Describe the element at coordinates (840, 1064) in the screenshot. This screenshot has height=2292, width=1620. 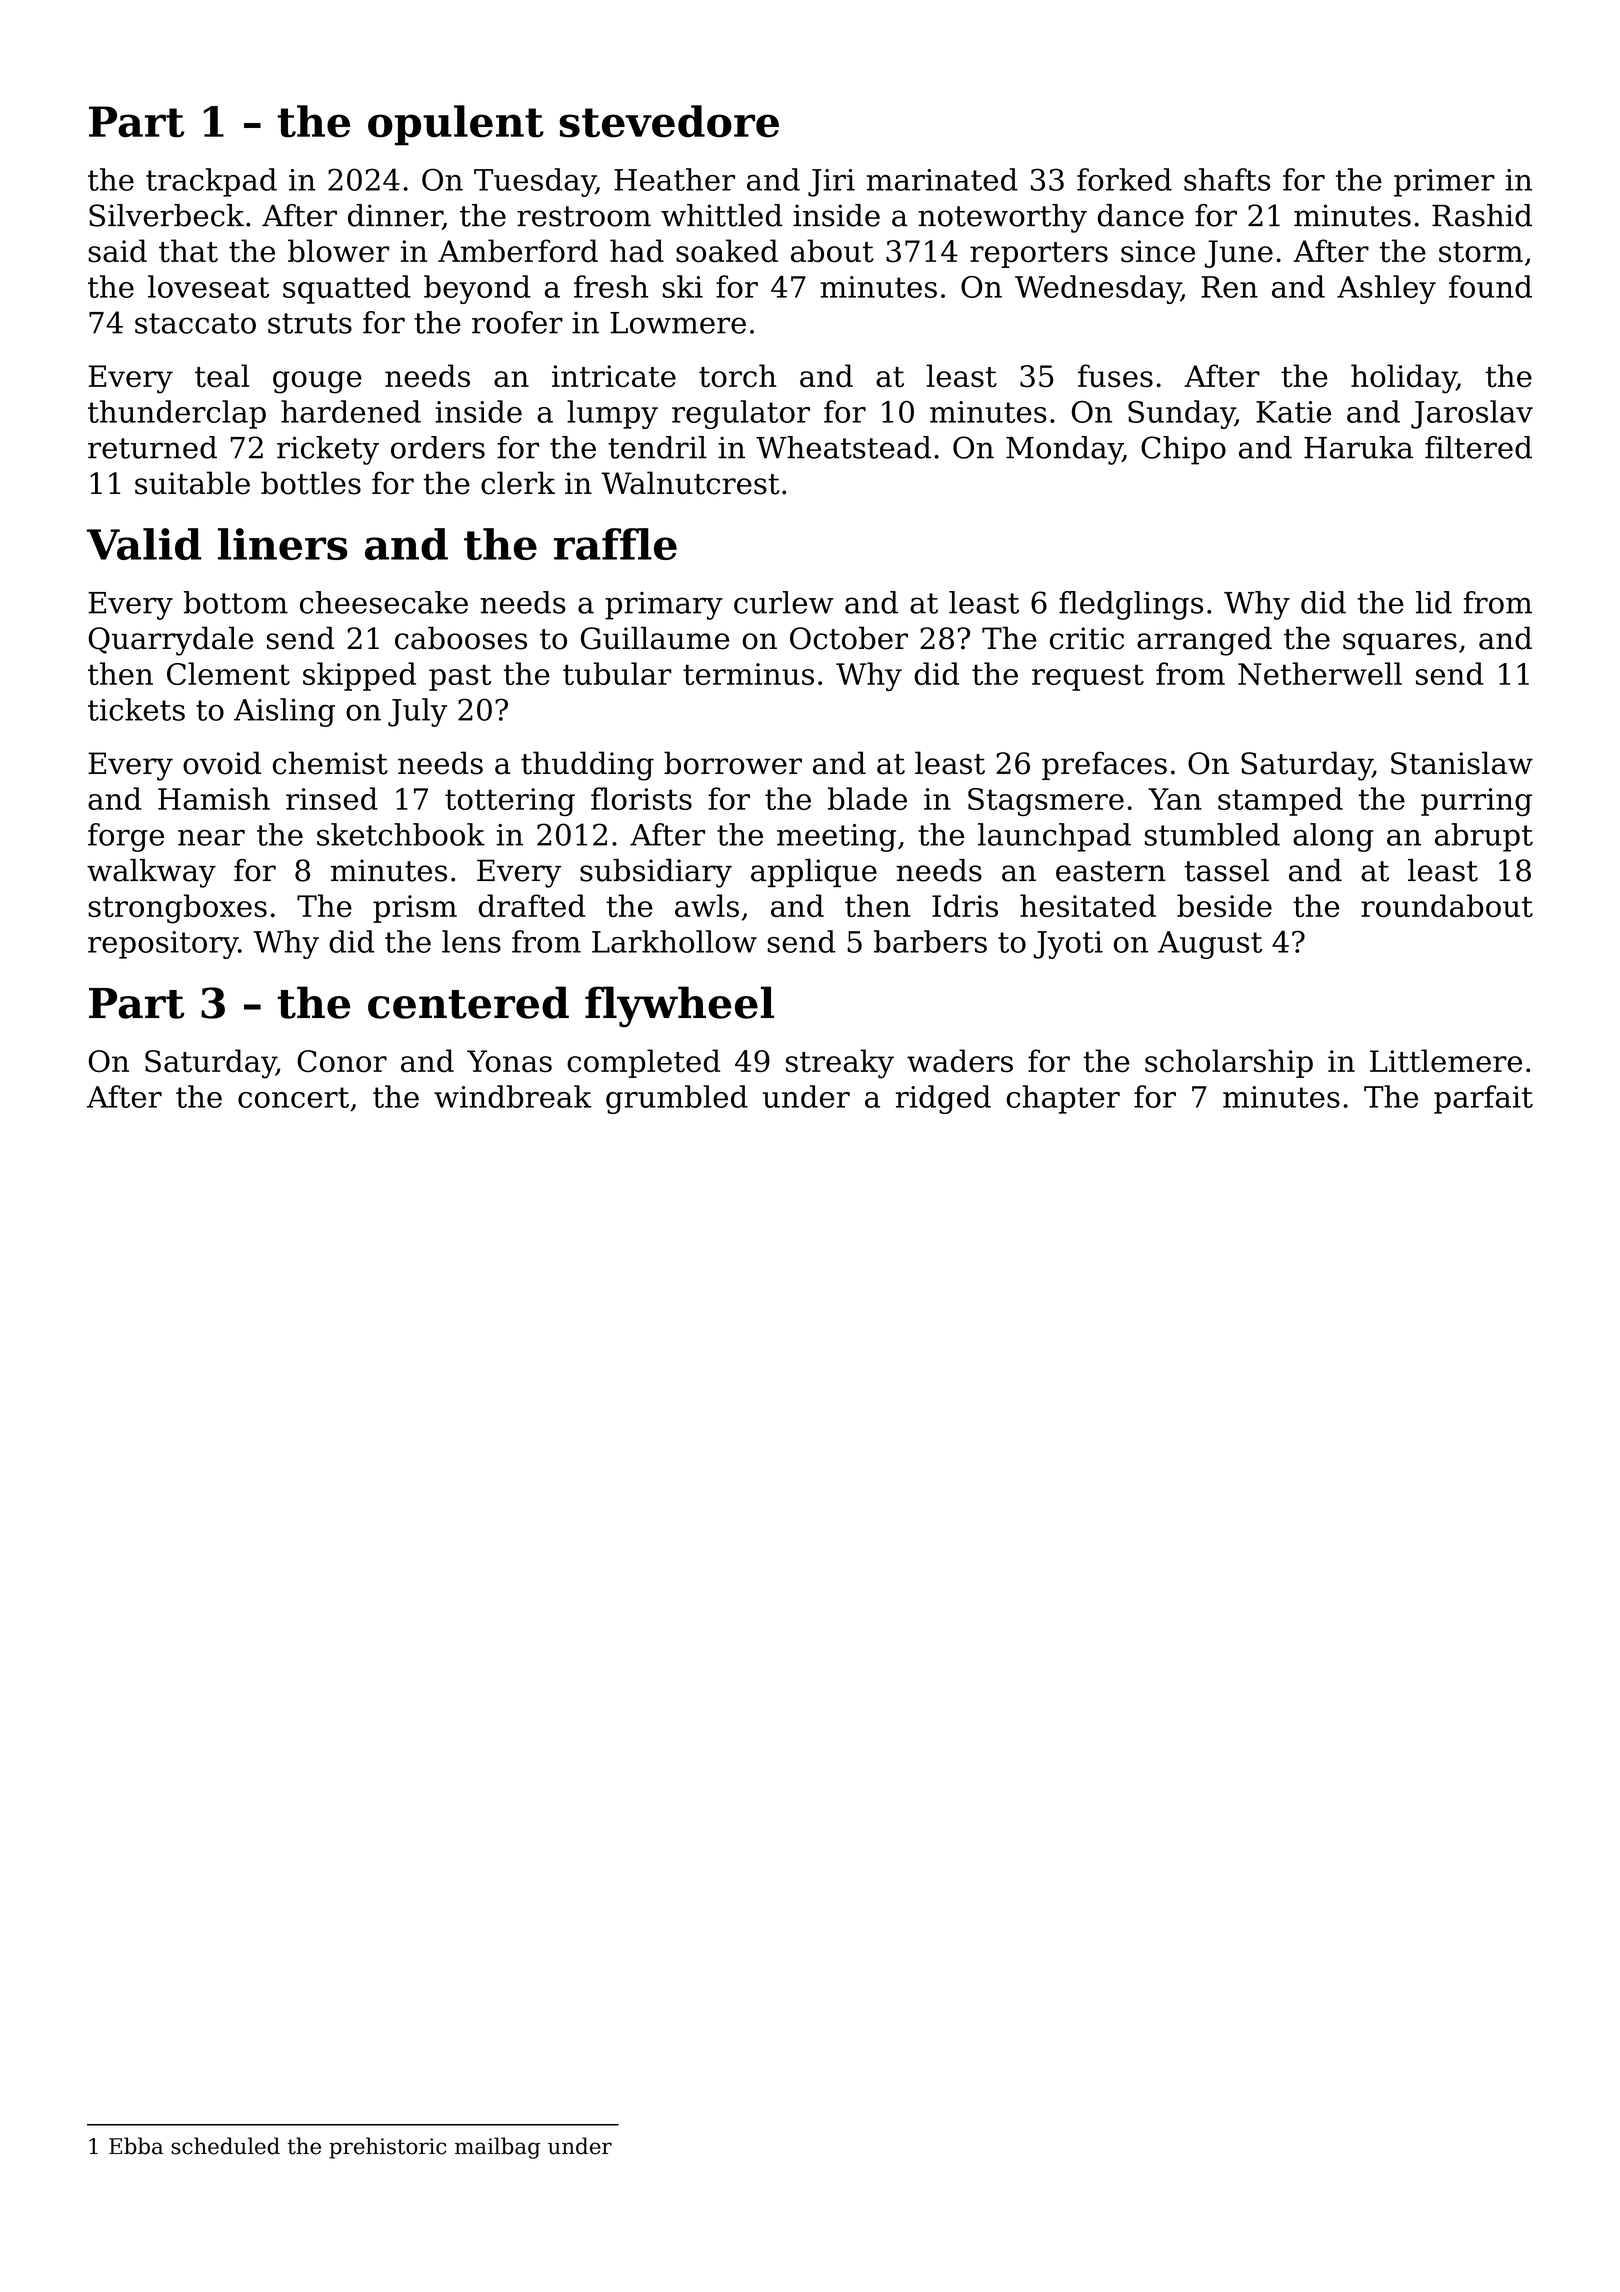
I see `streaky` at that location.
